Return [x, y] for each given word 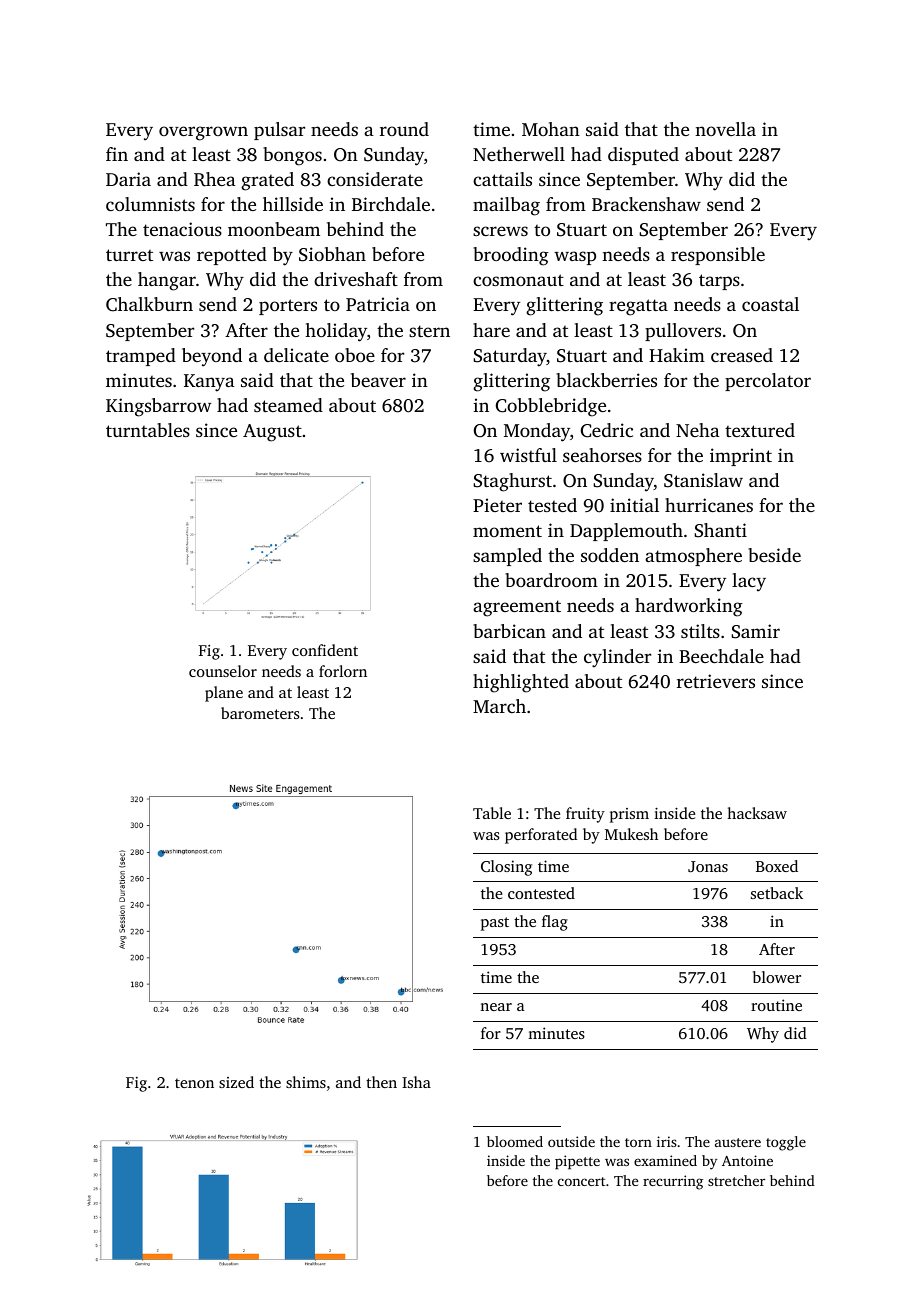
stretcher [736, 1180]
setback [777, 893]
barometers [260, 713]
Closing [506, 868]
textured [760, 430]
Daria [128, 179]
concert [582, 1181]
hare [491, 330]
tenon [194, 1083]
